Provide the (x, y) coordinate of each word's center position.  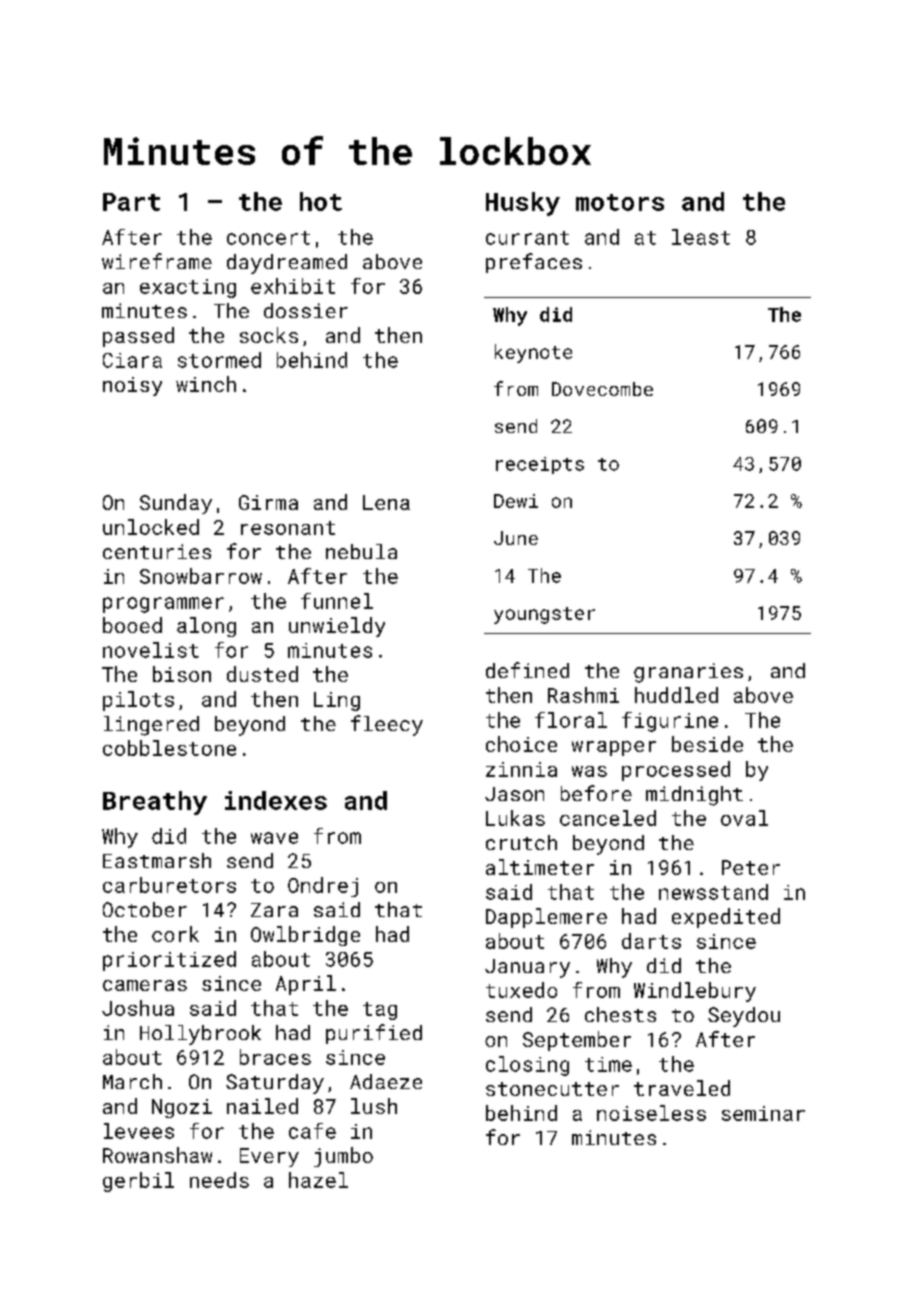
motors (620, 202)
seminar (763, 1113)
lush (374, 1106)
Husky (523, 204)
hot (321, 201)
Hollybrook (200, 1035)
